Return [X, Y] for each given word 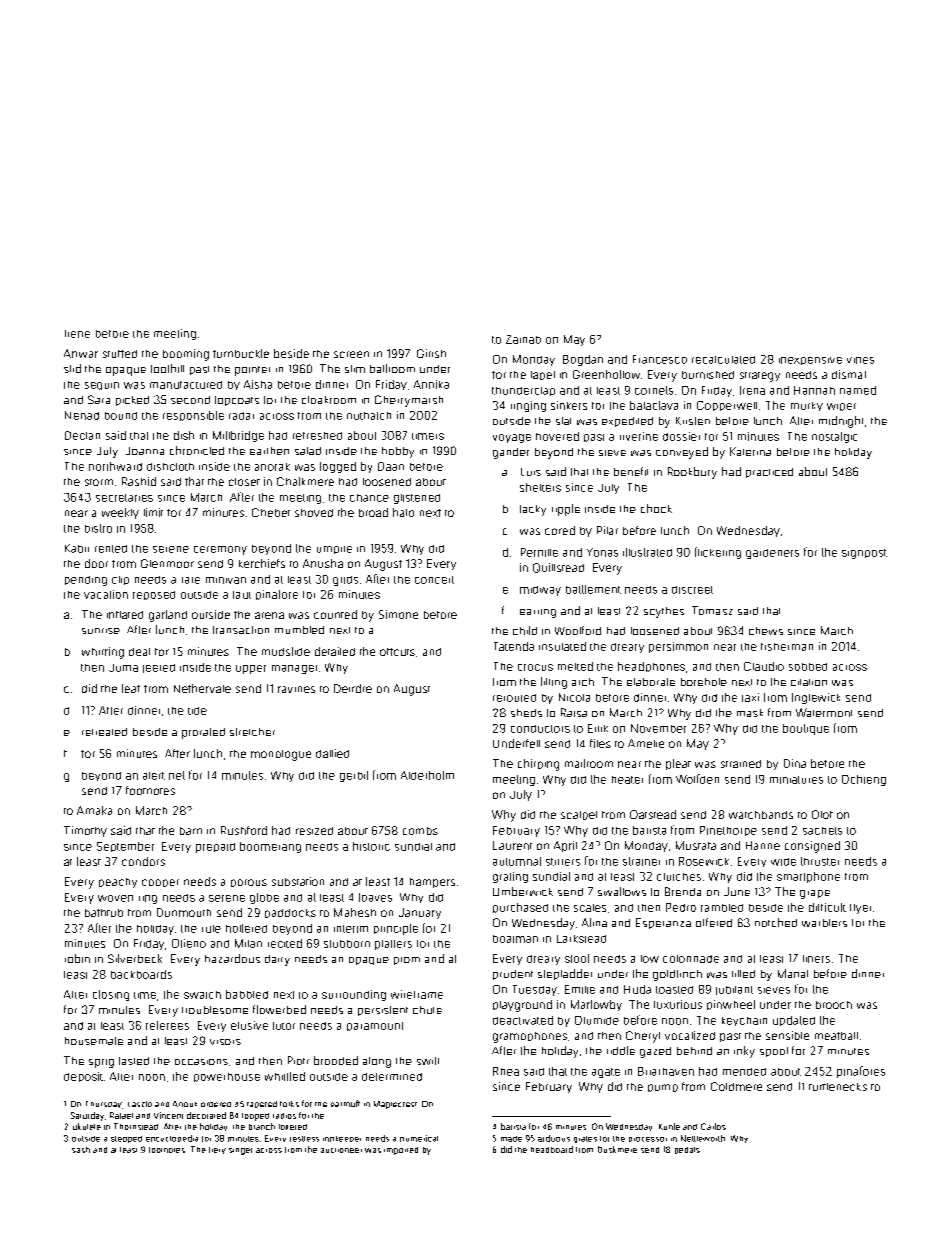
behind [694, 1051]
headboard [552, 1149]
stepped [126, 1139]
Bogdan [583, 360]
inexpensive [810, 361]
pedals [687, 1150]
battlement [593, 589]
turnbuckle [241, 353]
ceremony [220, 550]
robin [77, 958]
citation [809, 682]
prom [407, 961]
